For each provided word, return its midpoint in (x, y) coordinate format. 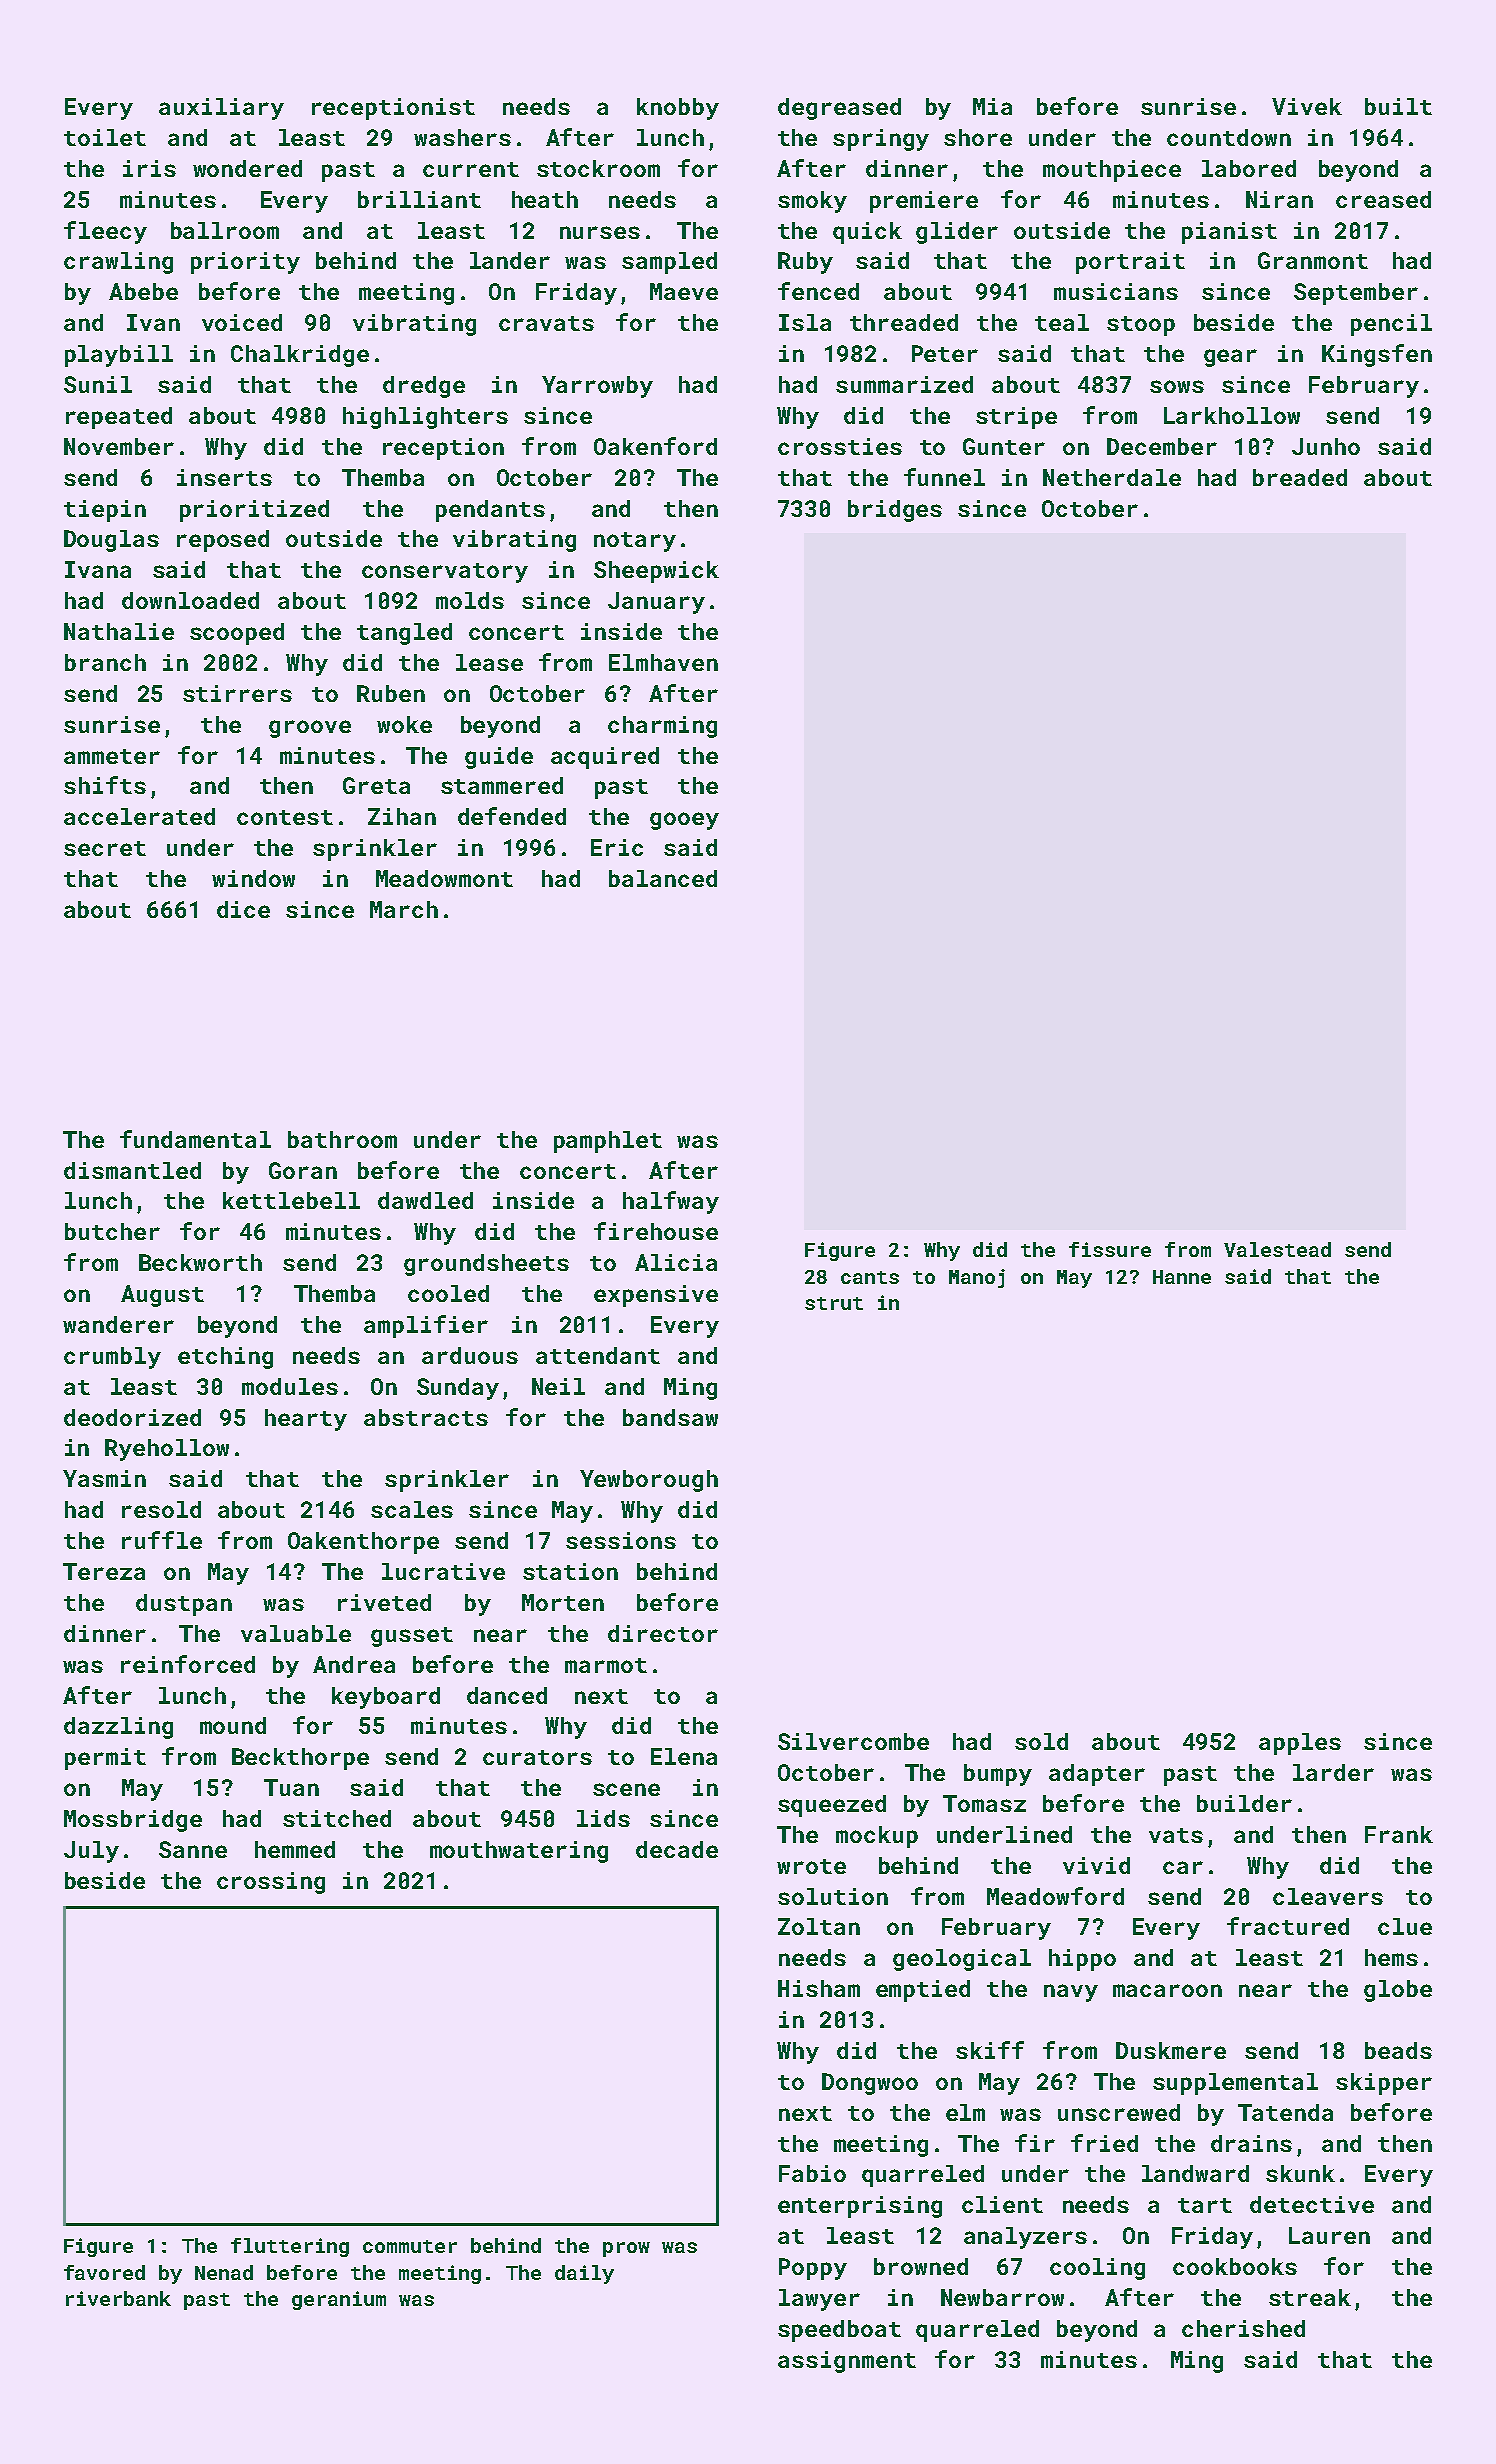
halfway (671, 1202)
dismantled (132, 1170)
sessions (621, 1540)
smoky (812, 202)
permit (105, 1759)
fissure (1110, 1249)
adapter (1097, 1775)
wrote (811, 1866)
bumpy (998, 1775)
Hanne (1182, 1277)
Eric (617, 847)
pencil (1391, 325)
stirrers (237, 693)
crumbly (112, 1358)
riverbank (118, 2298)
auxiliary (221, 109)
